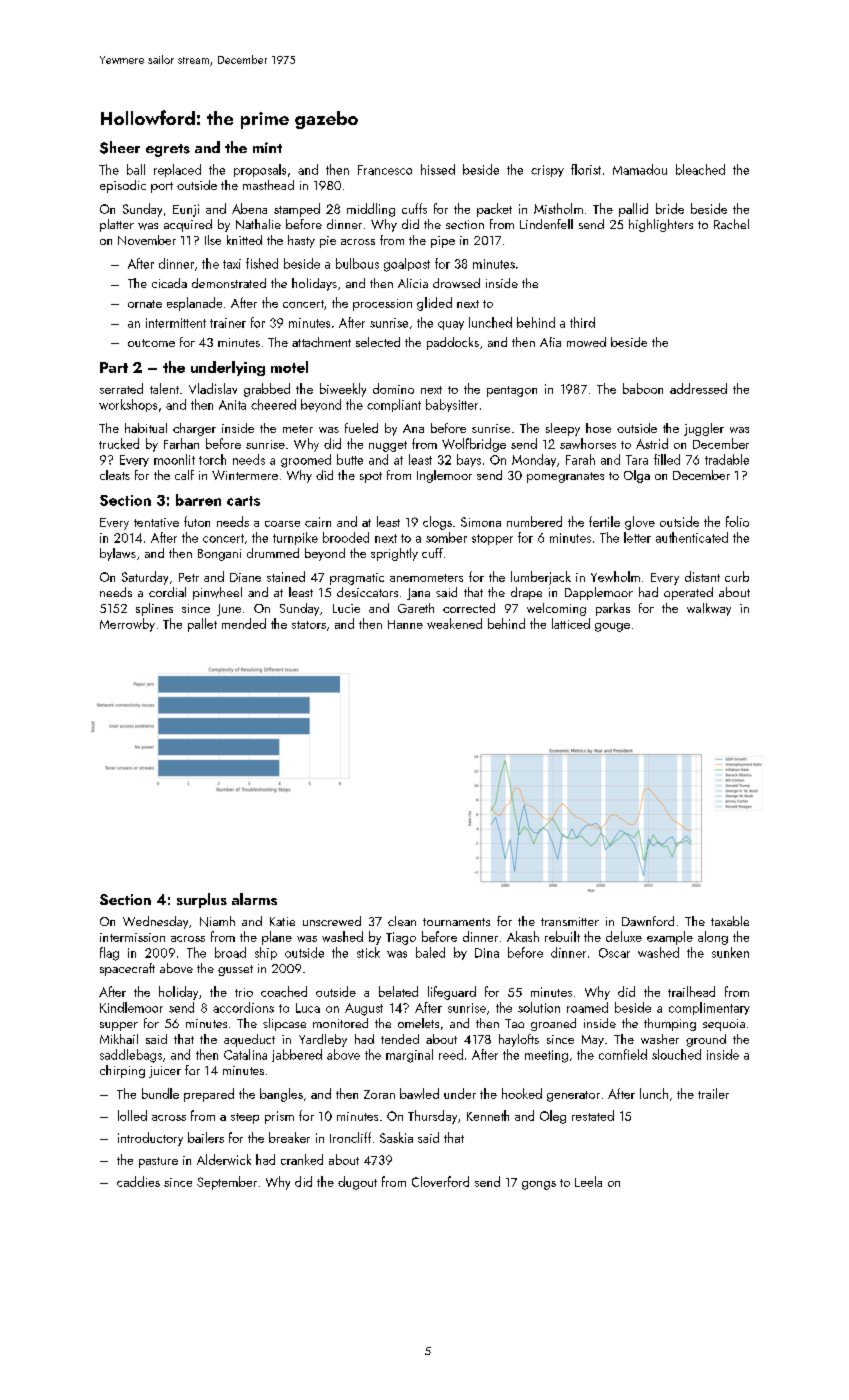  Describe the element at coordinates (127, 625) in the screenshot. I see `Merrowby` at that location.
